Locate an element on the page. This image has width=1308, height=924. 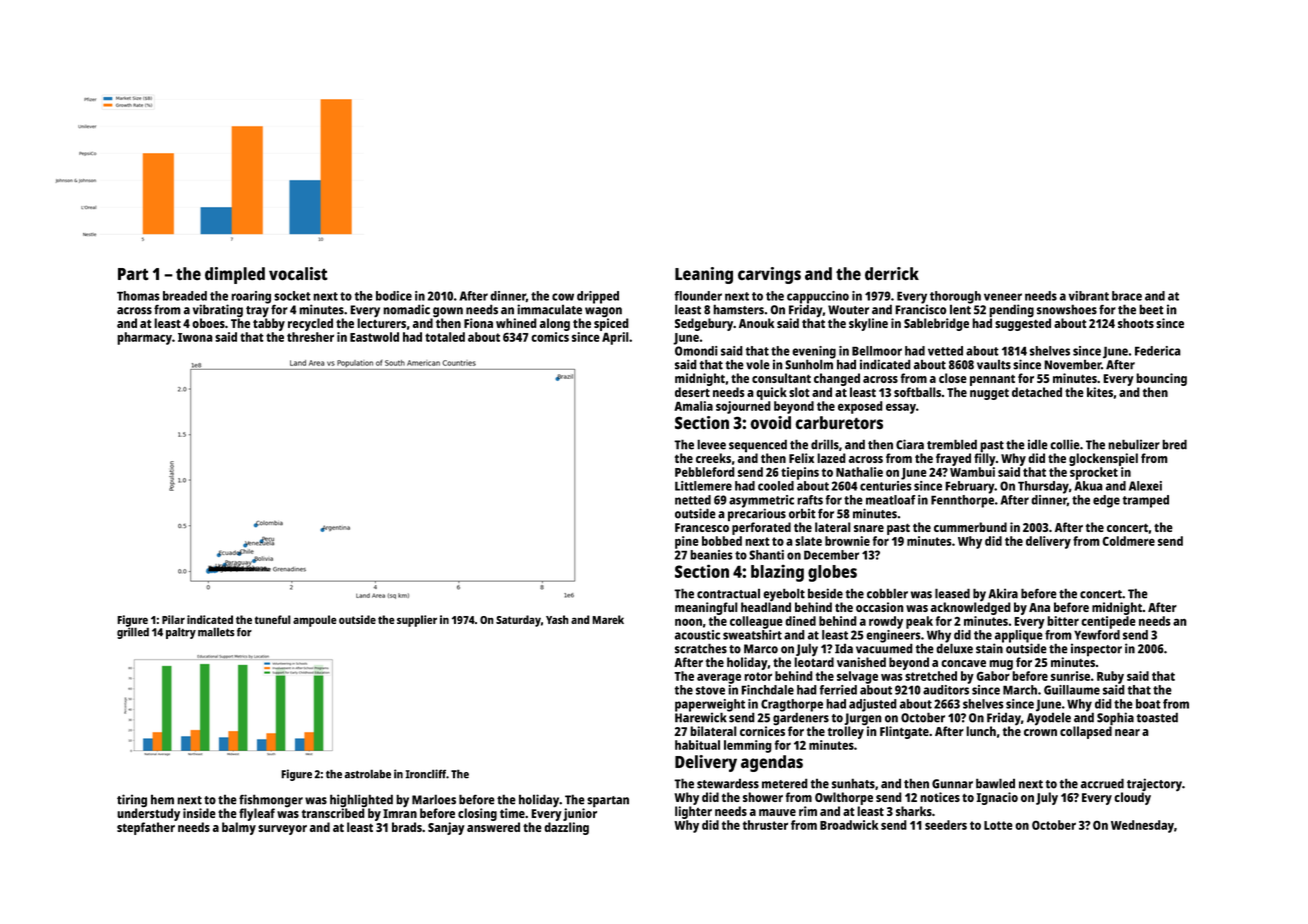
Sanjay is located at coordinates (446, 828).
